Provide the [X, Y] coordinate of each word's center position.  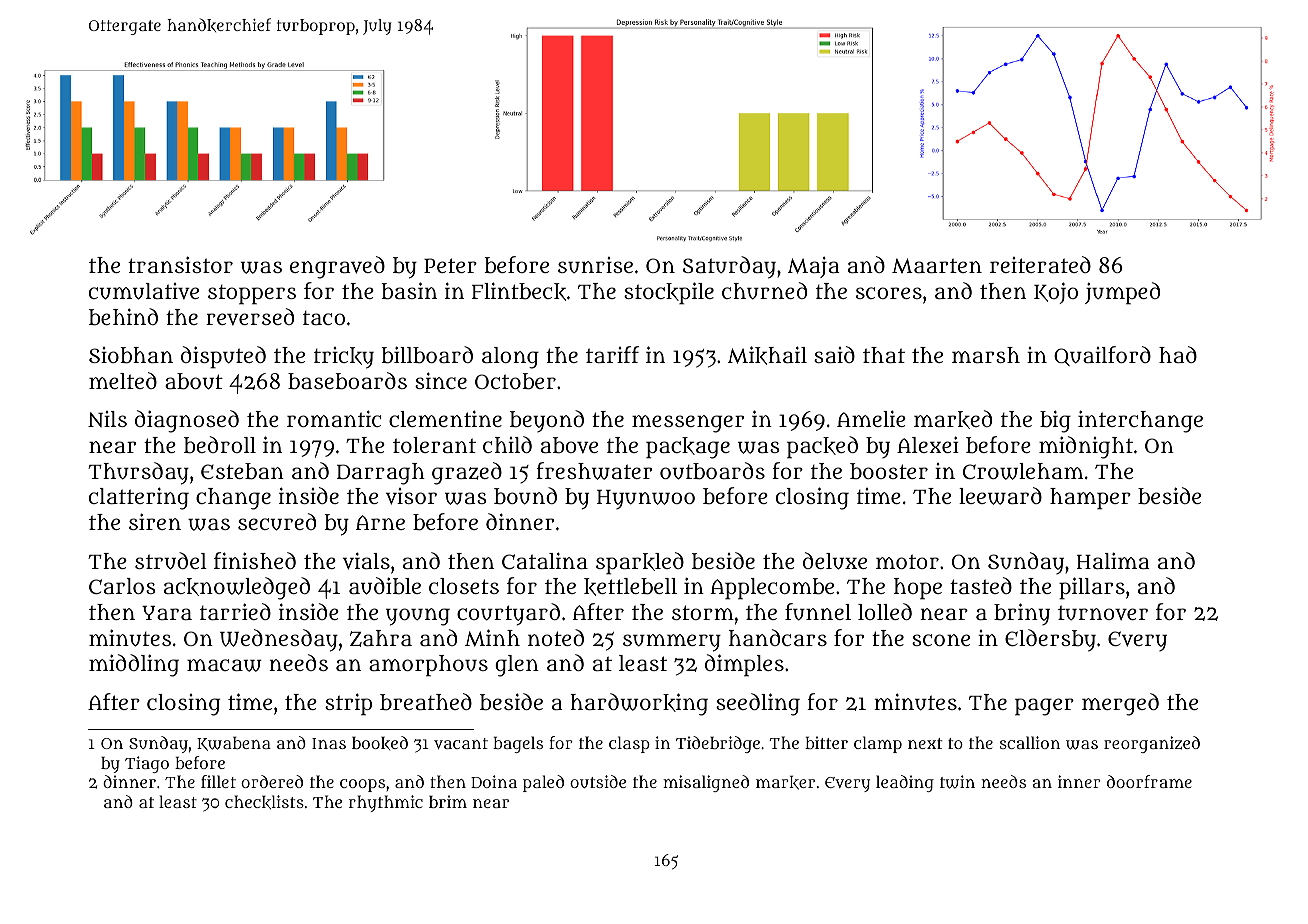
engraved [337, 267]
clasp [629, 744]
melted [123, 380]
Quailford [1102, 356]
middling [134, 665]
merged [1120, 704]
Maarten [937, 265]
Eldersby [1050, 640]
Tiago [147, 764]
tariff [612, 354]
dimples [744, 665]
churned [764, 291]
